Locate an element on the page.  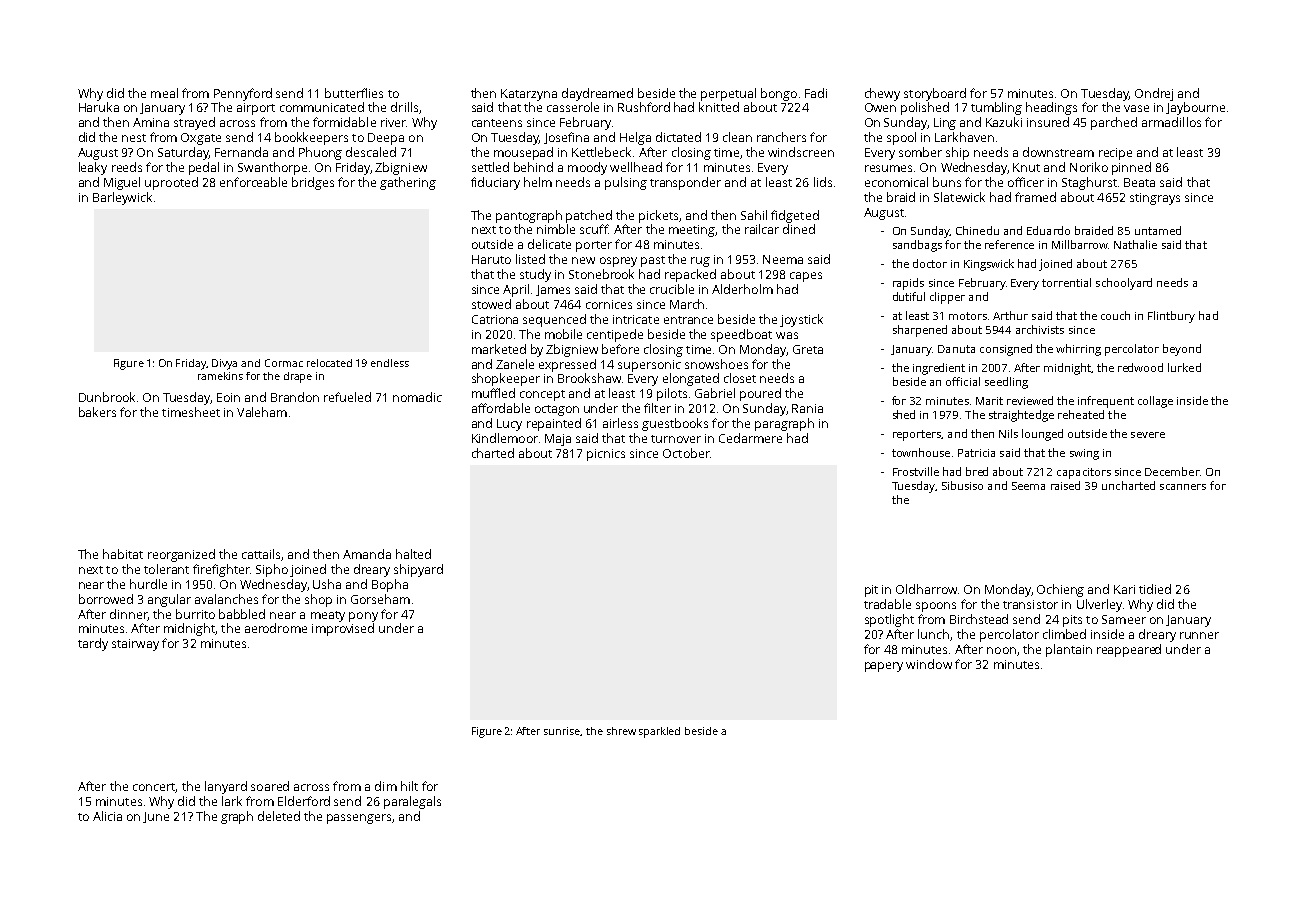
before is located at coordinates (620, 349).
